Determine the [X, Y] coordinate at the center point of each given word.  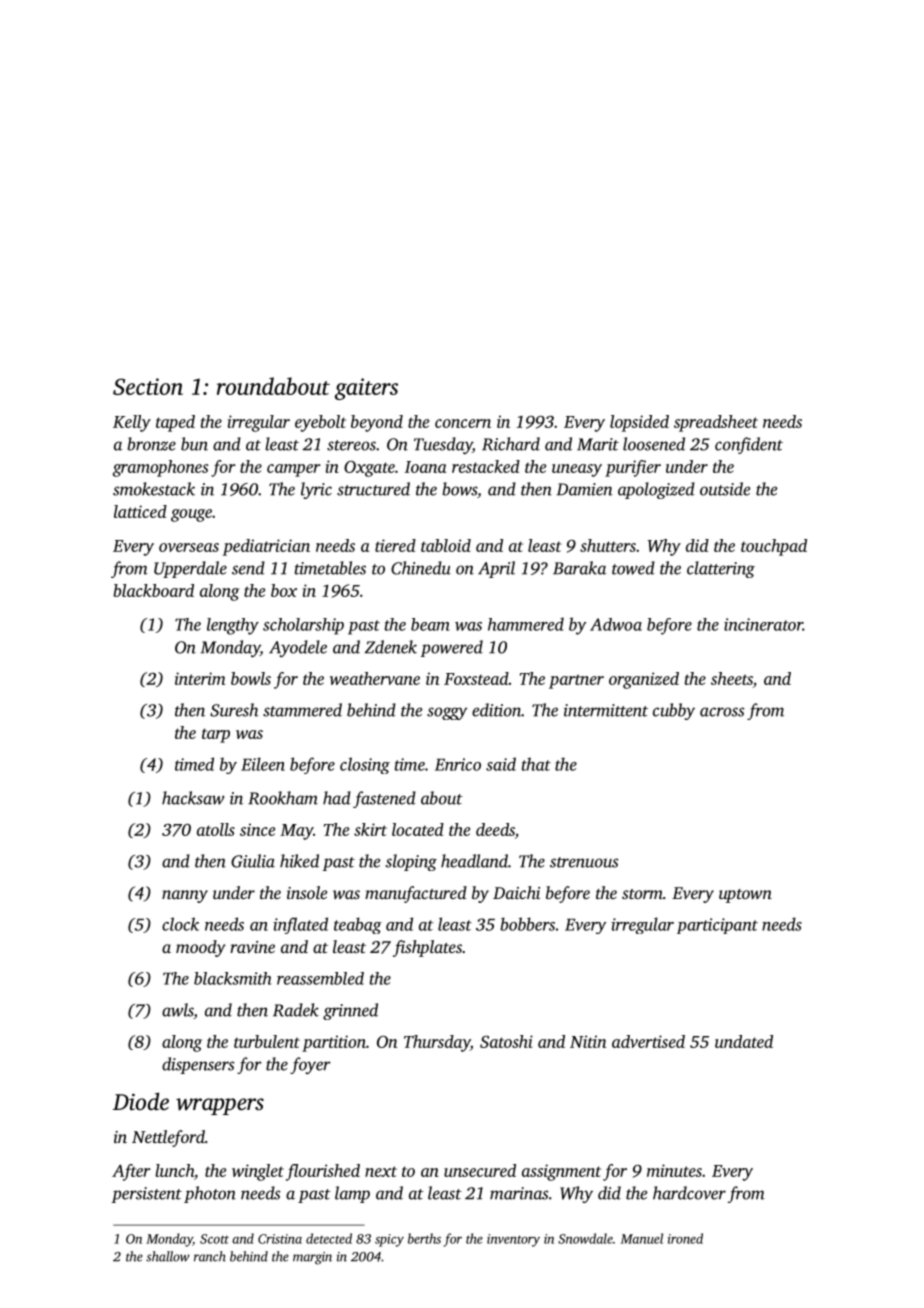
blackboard [153, 590]
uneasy [577, 470]
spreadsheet [716, 423]
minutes [674, 1170]
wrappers [220, 1106]
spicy [389, 1240]
